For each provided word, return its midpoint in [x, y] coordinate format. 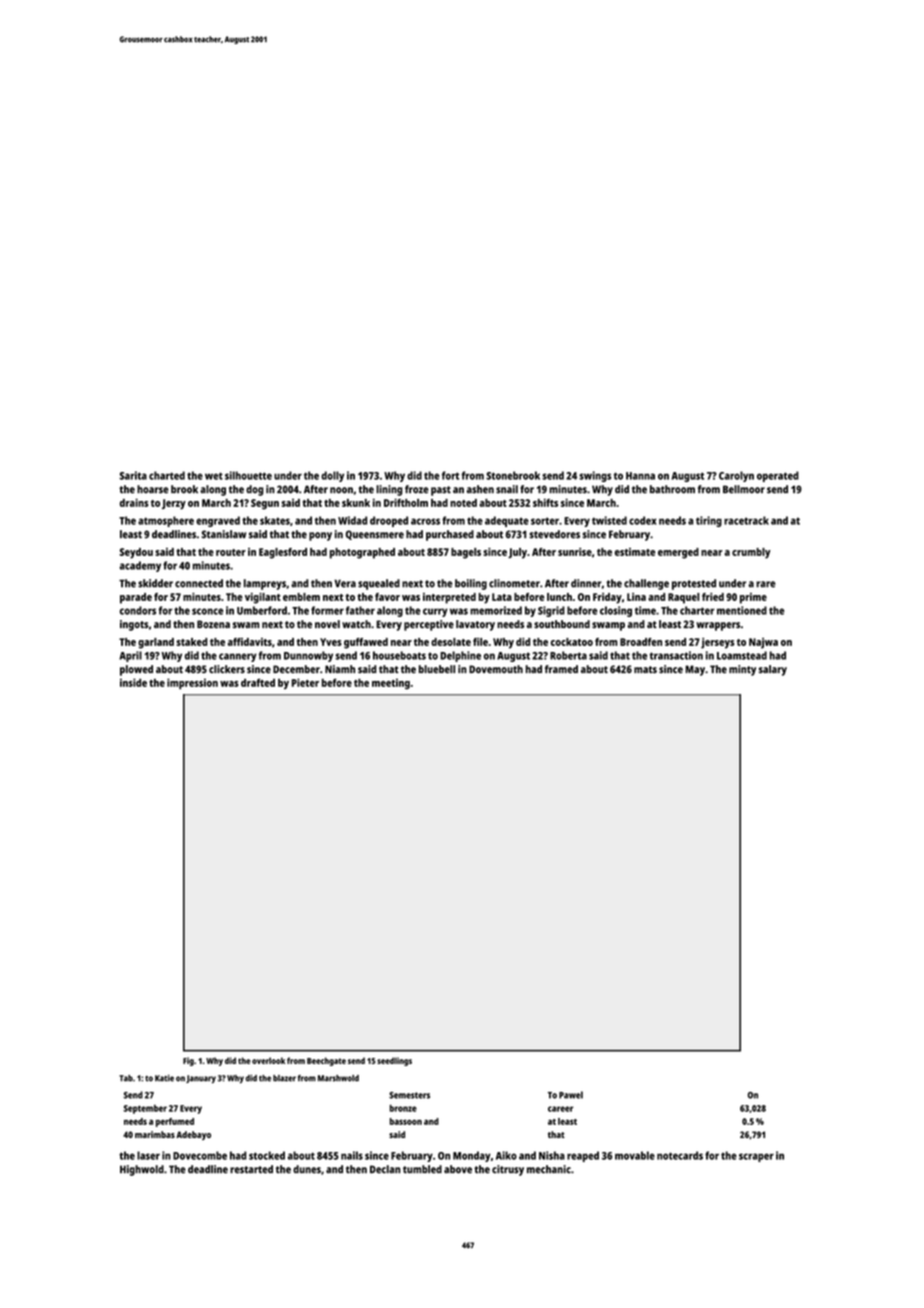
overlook [268, 1060]
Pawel [571, 1095]
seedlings [394, 1061]
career [560, 1109]
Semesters [409, 1095]
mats [645, 669]
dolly [332, 476]
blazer [284, 1078]
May [695, 670]
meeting [391, 684]
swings [595, 476]
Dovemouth [496, 669]
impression [192, 684]
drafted [258, 683]
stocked [267, 1155]
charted [167, 475]
